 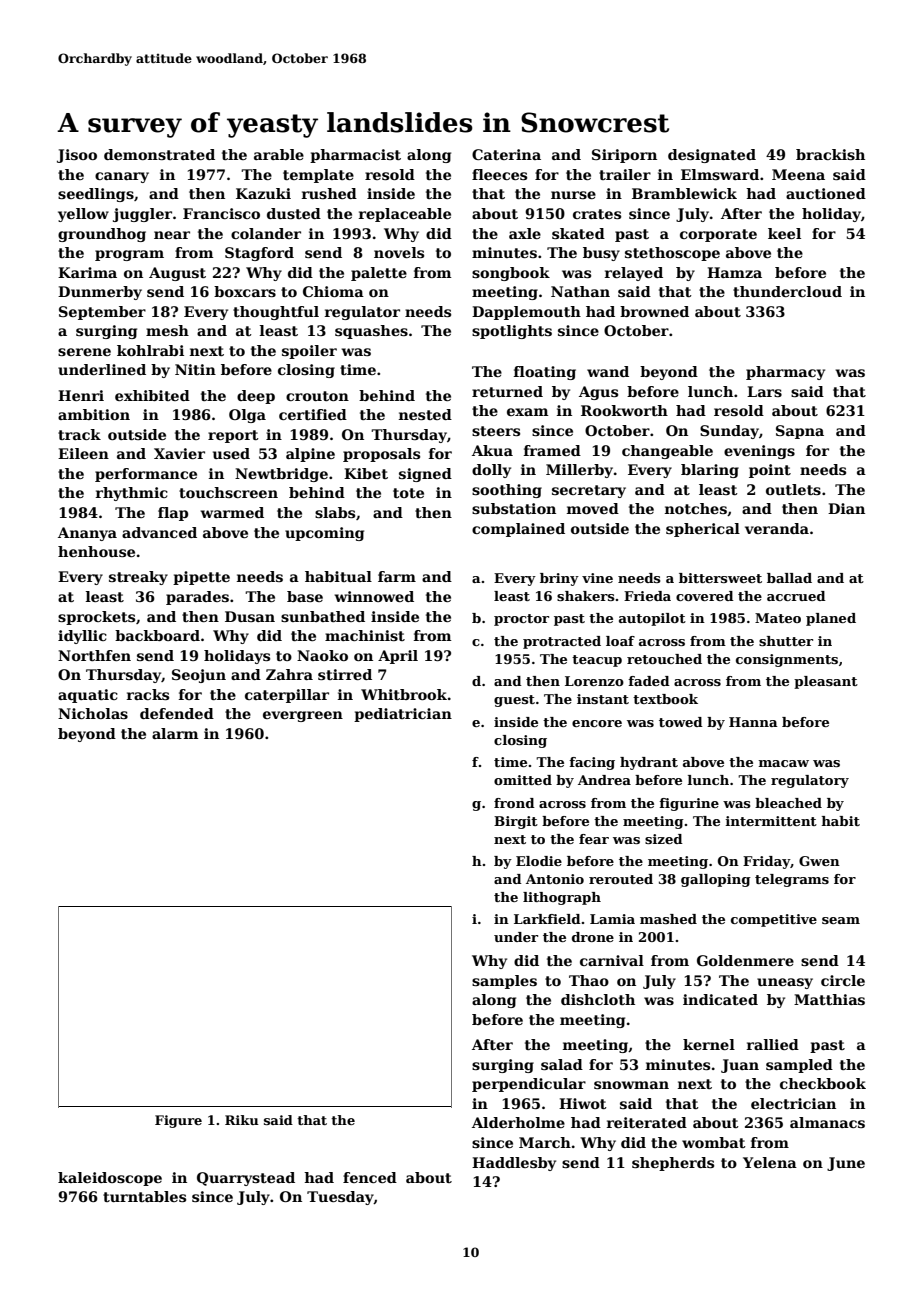 What do you see at coordinates (82, 637) in the screenshot?
I see `idyllic` at bounding box center [82, 637].
